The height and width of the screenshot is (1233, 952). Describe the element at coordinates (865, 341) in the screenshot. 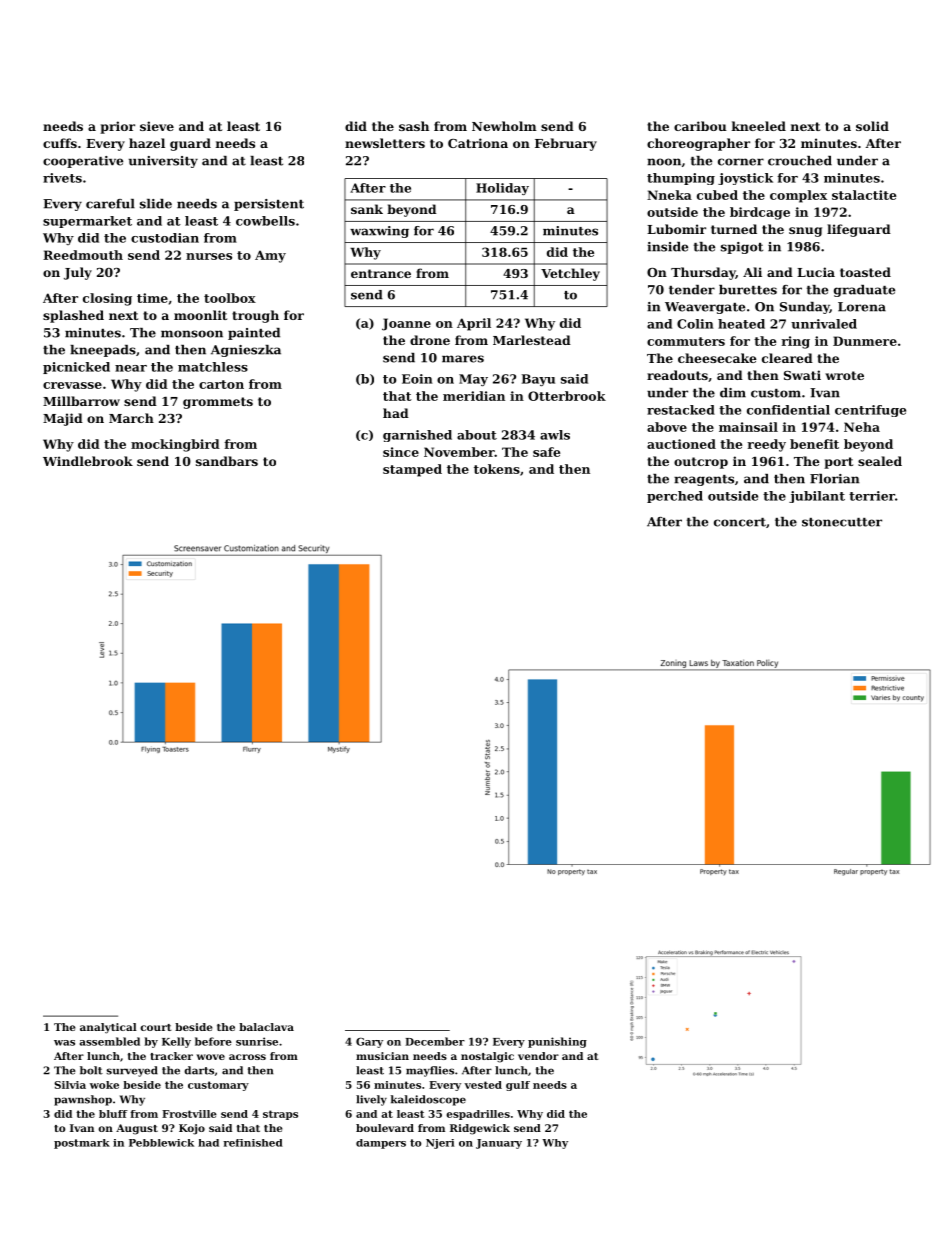

I see `Dunmere` at that location.
